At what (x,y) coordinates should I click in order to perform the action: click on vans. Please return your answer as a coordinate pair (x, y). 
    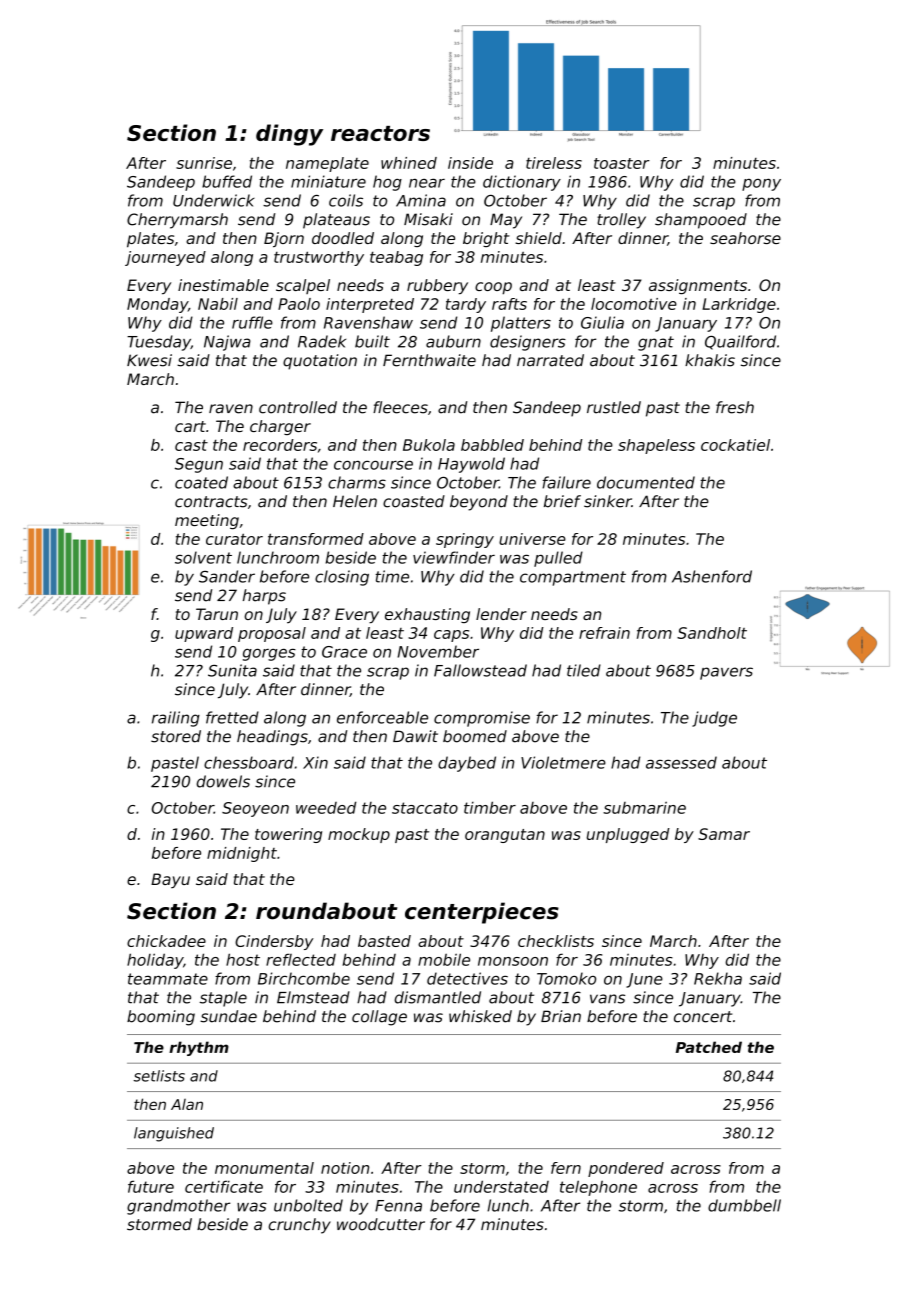
    Looking at the image, I should click on (607, 999).
